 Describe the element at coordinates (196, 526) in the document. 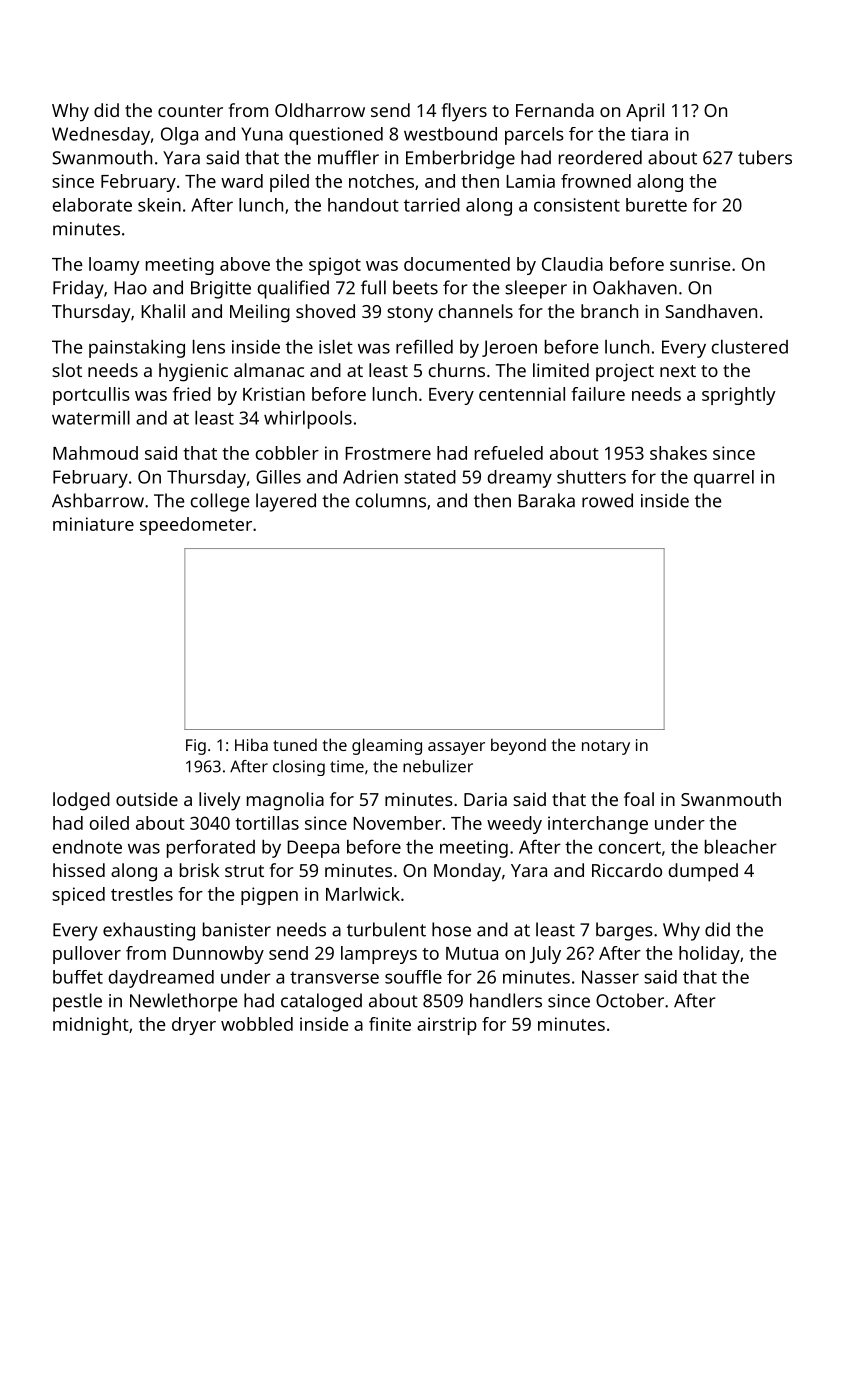

I see `speedometer` at that location.
